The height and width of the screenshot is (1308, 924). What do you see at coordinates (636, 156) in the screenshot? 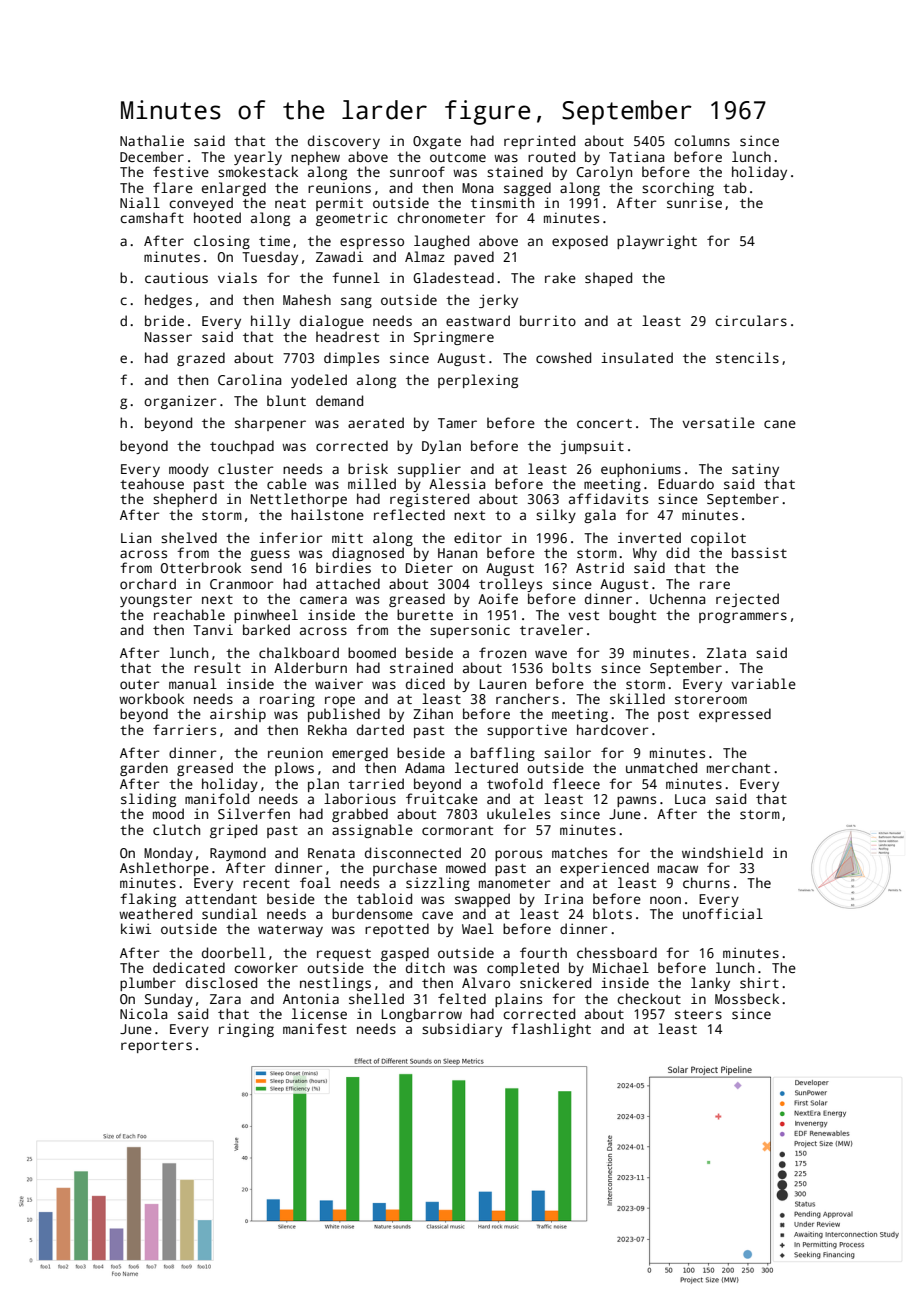
I see `Tatiana` at bounding box center [636, 156].
